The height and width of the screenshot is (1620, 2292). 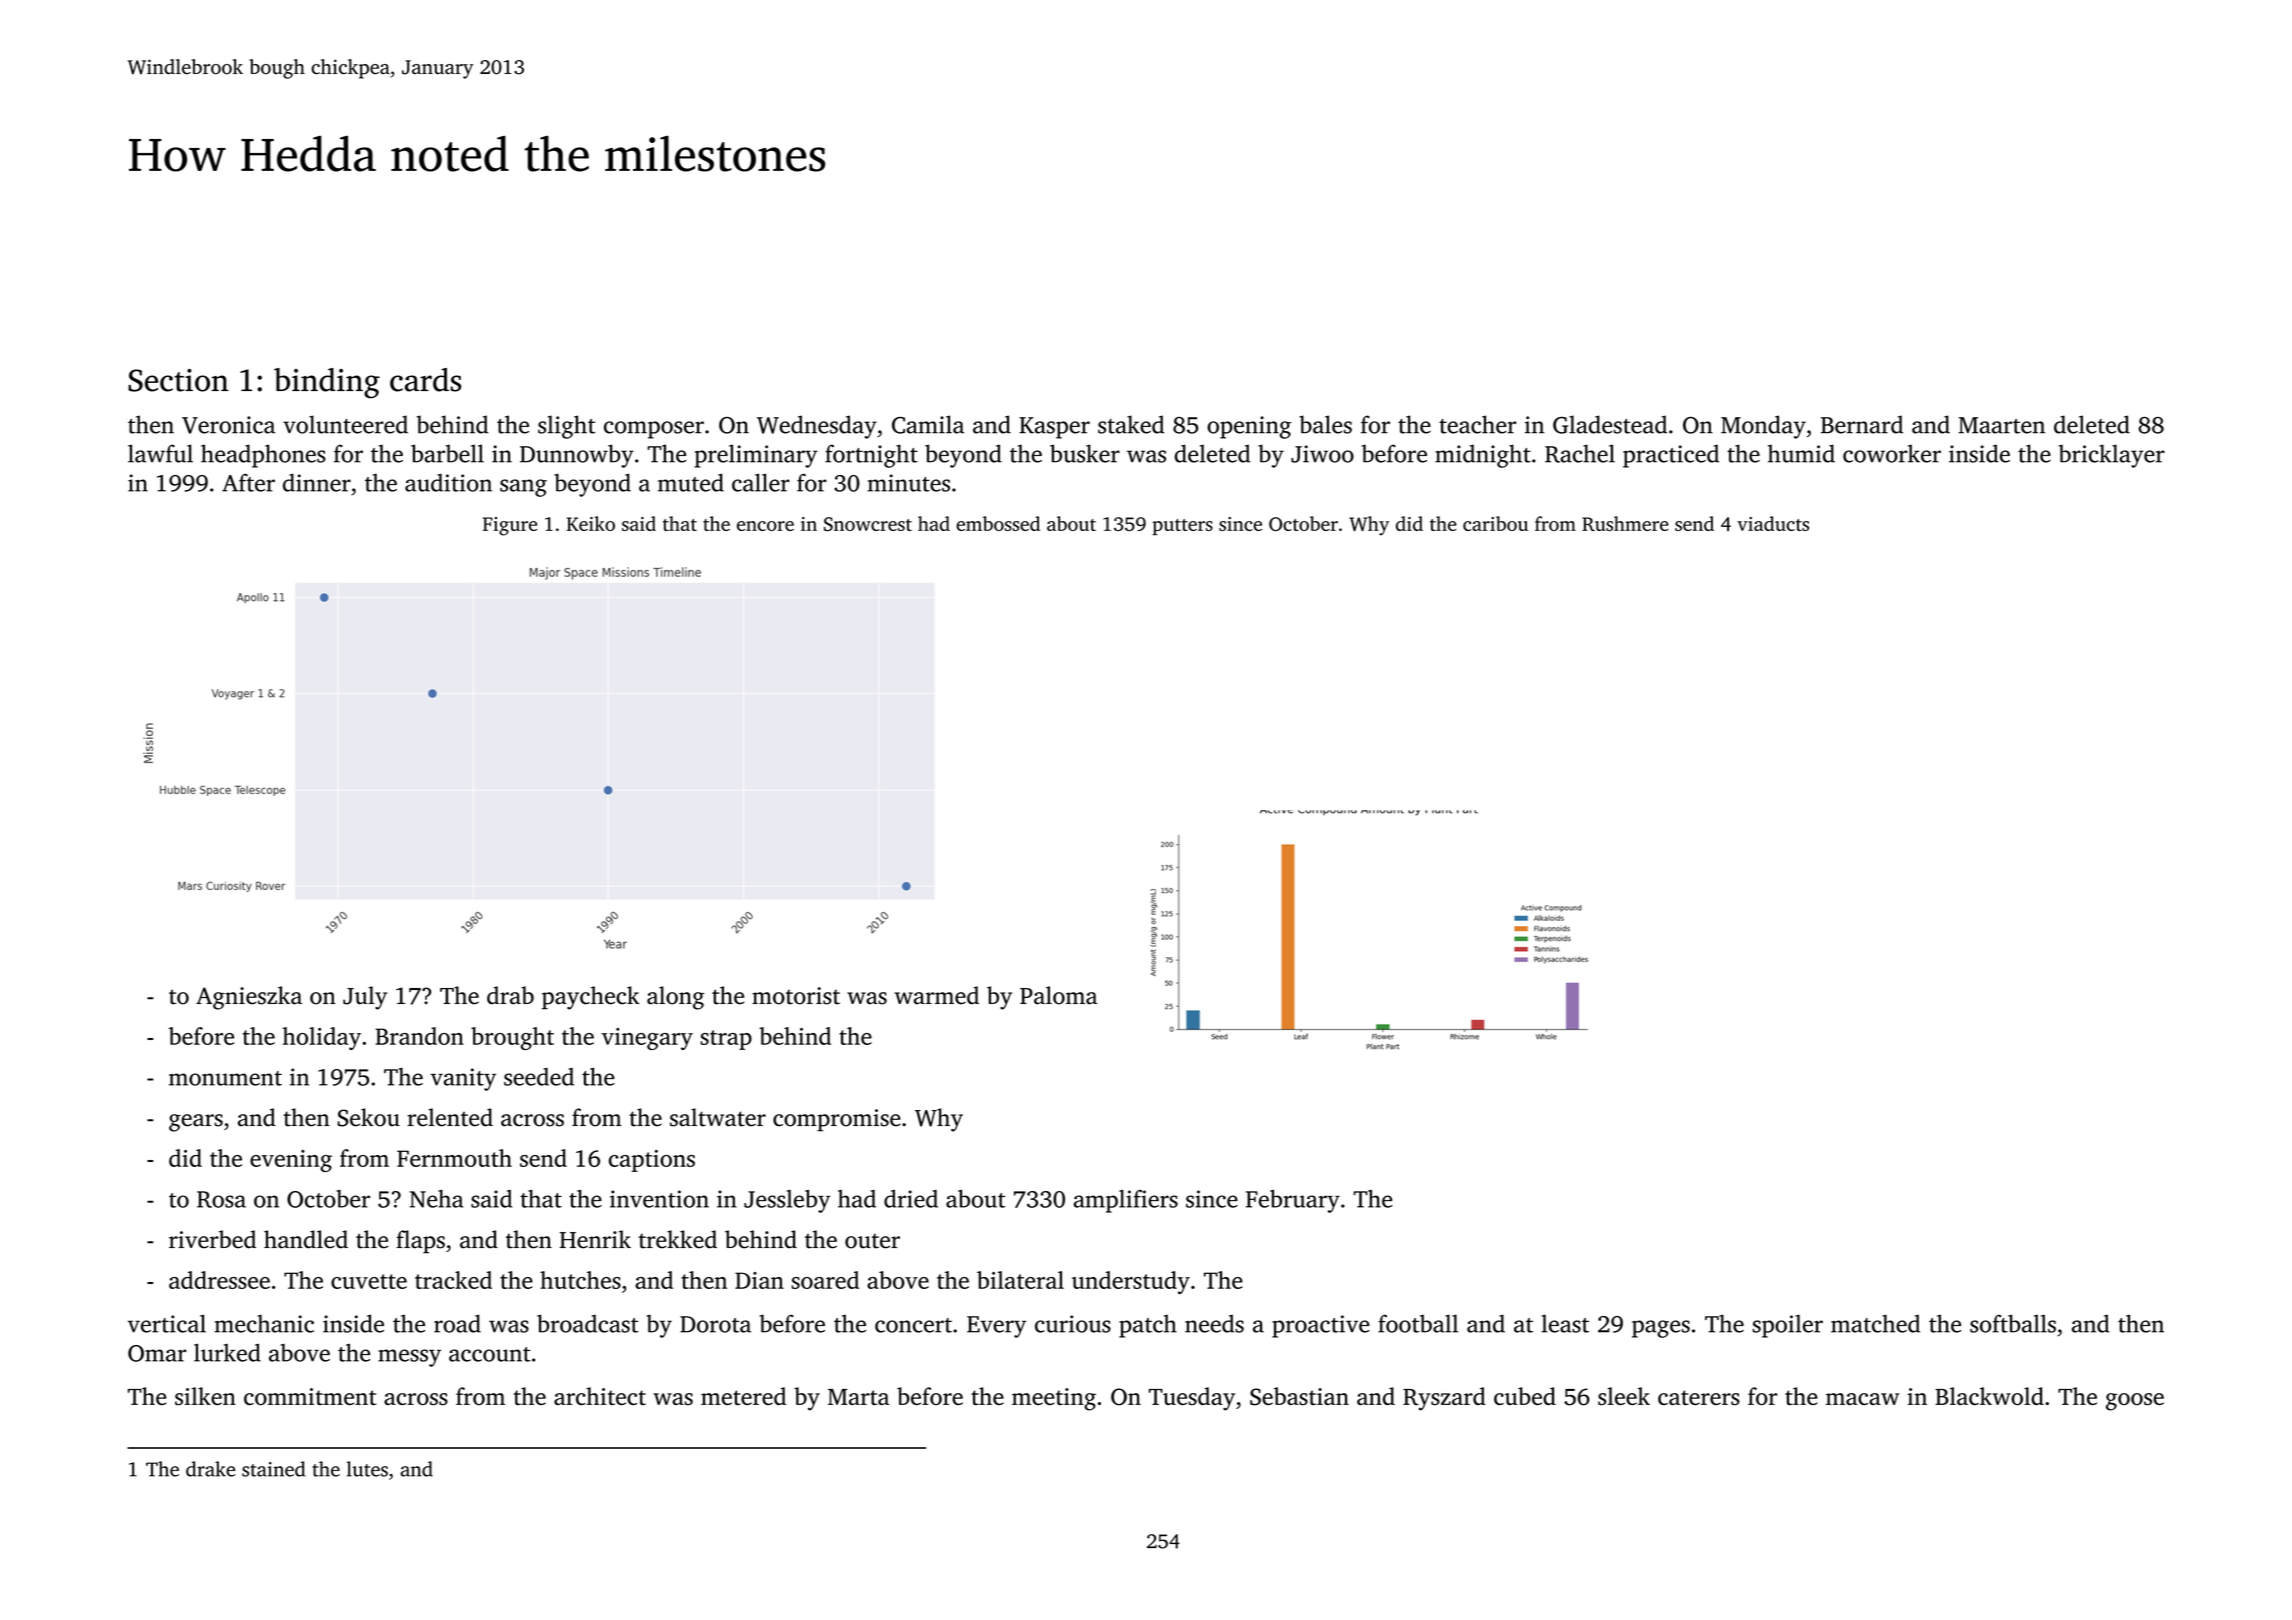 What do you see at coordinates (1495, 523) in the screenshot?
I see `caribou` at bounding box center [1495, 523].
